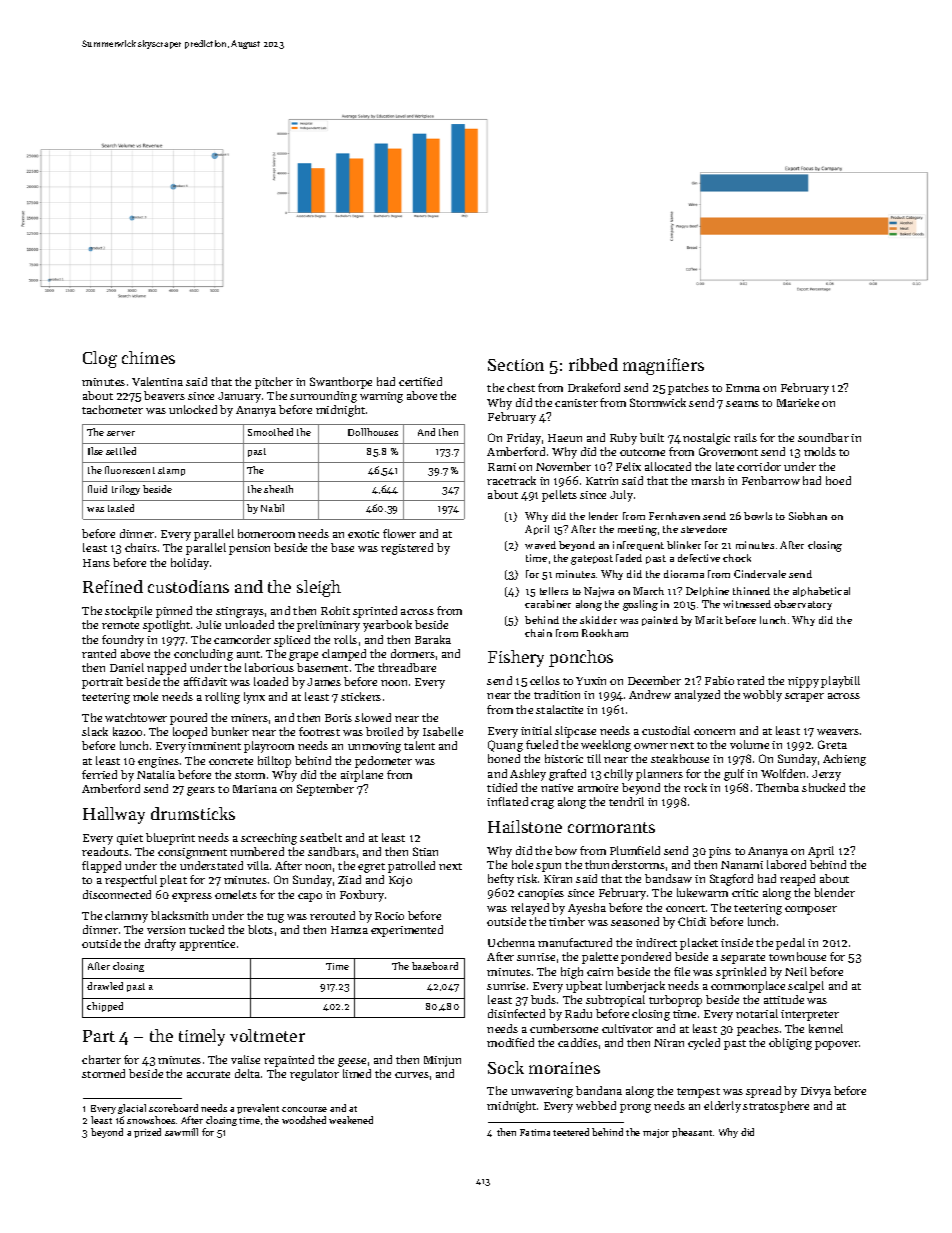  What do you see at coordinates (121, 433) in the screenshot?
I see `server` at bounding box center [121, 433].
